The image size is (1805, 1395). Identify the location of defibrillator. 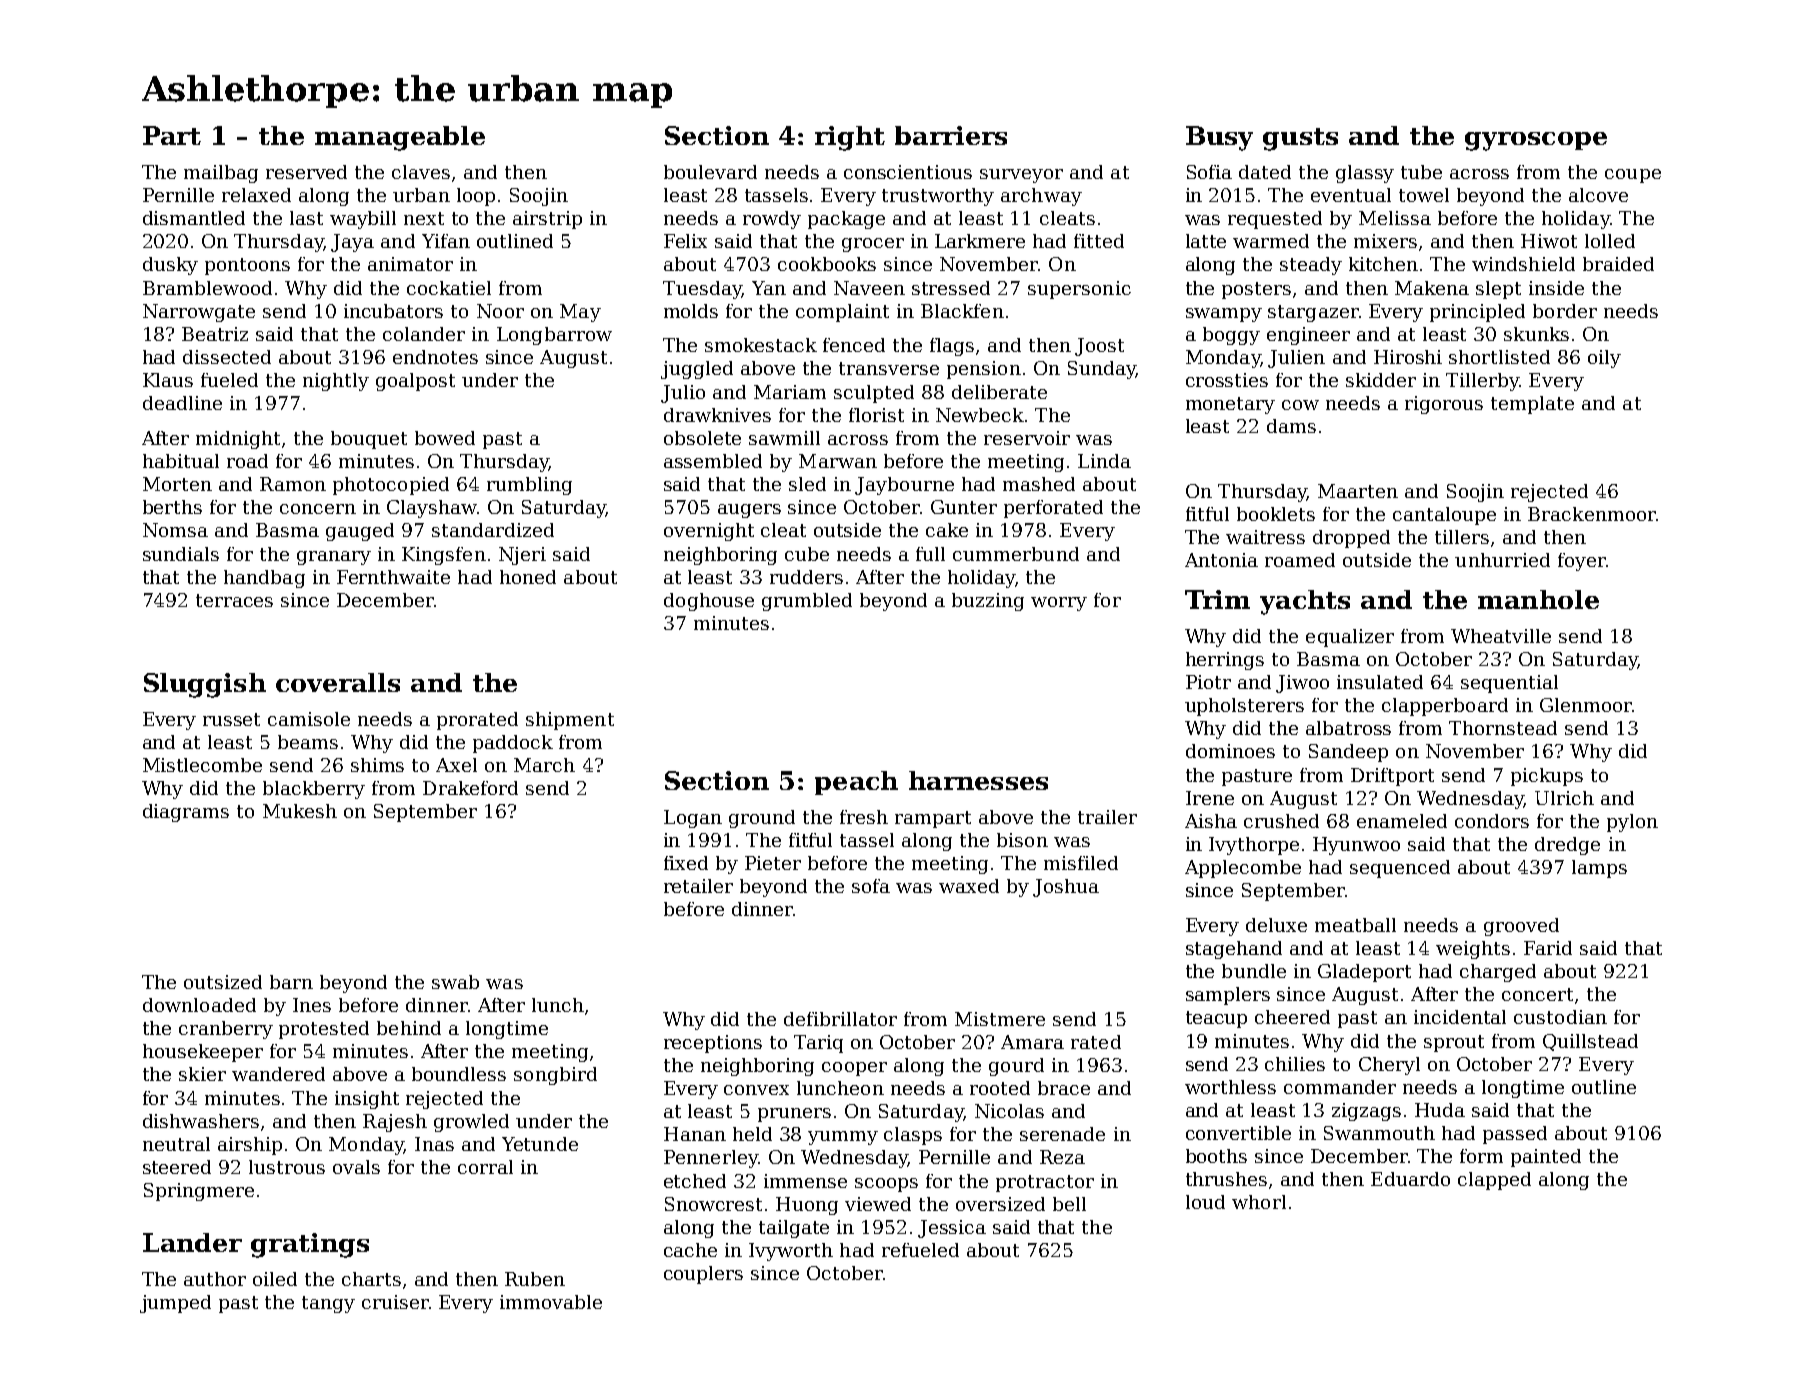
(840, 1019).
